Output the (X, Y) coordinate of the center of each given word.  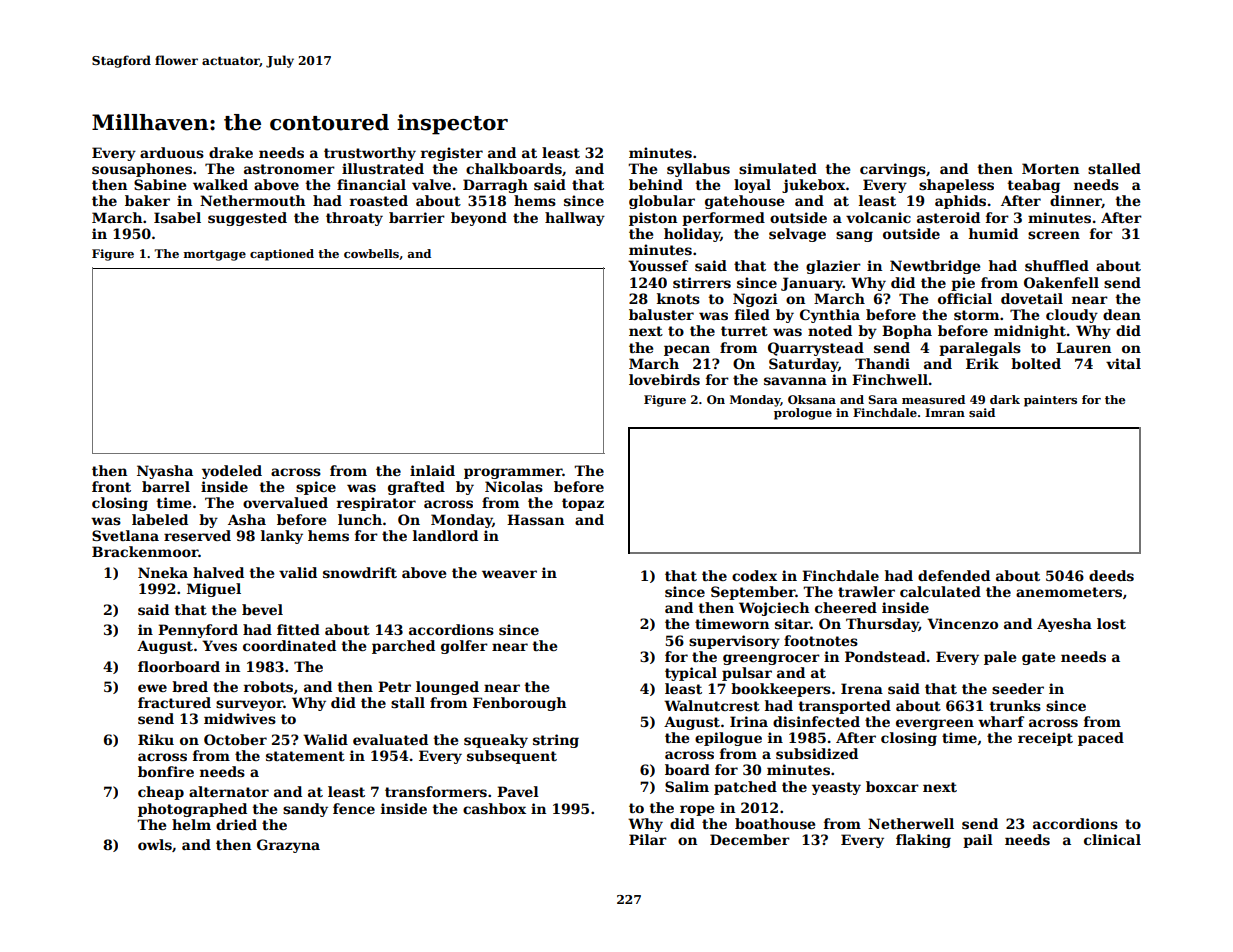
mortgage (215, 255)
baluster (661, 314)
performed (723, 219)
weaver (509, 574)
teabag (1033, 186)
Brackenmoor (145, 551)
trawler (866, 591)
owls (155, 844)
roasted (379, 200)
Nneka (163, 572)
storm (976, 315)
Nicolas (514, 486)
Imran (945, 412)
